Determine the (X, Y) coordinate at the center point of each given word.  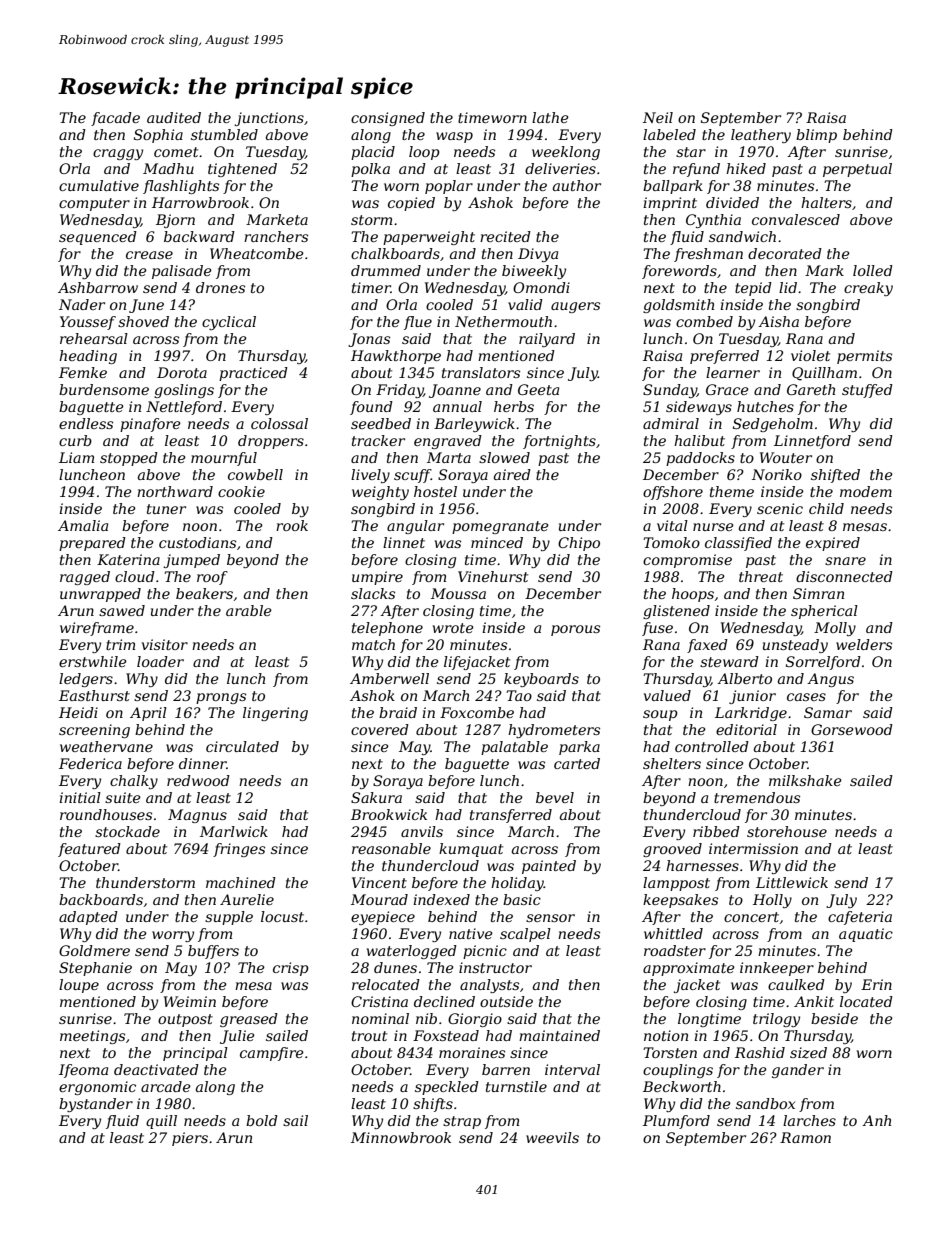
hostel (435, 491)
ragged (85, 578)
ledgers (86, 680)
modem (866, 491)
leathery (761, 136)
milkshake (805, 780)
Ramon (805, 1137)
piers (190, 1139)
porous (575, 630)
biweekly (534, 272)
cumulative (99, 185)
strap (462, 1122)
